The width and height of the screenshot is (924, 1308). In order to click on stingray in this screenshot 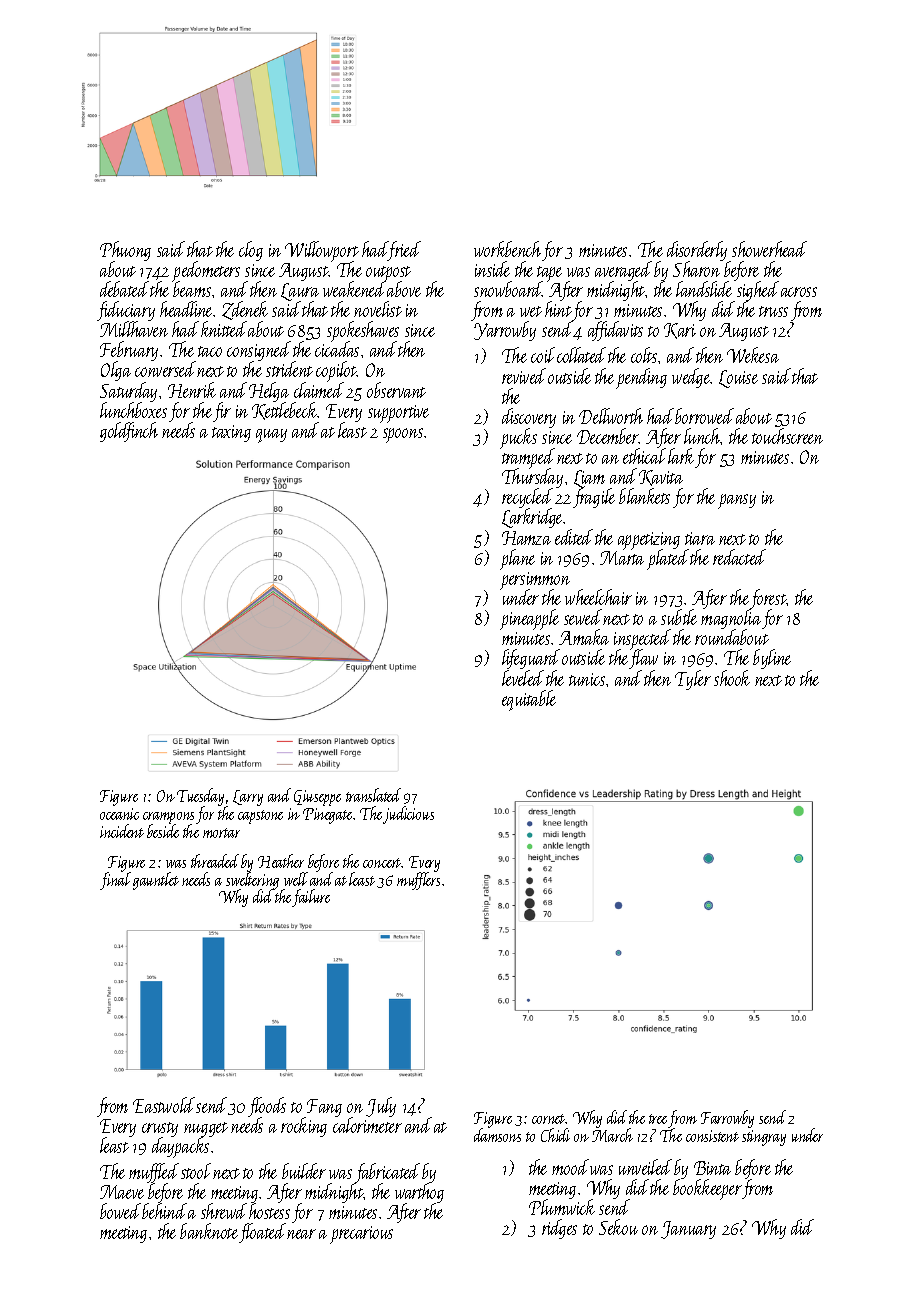, I will do `click(764, 1138)`.
